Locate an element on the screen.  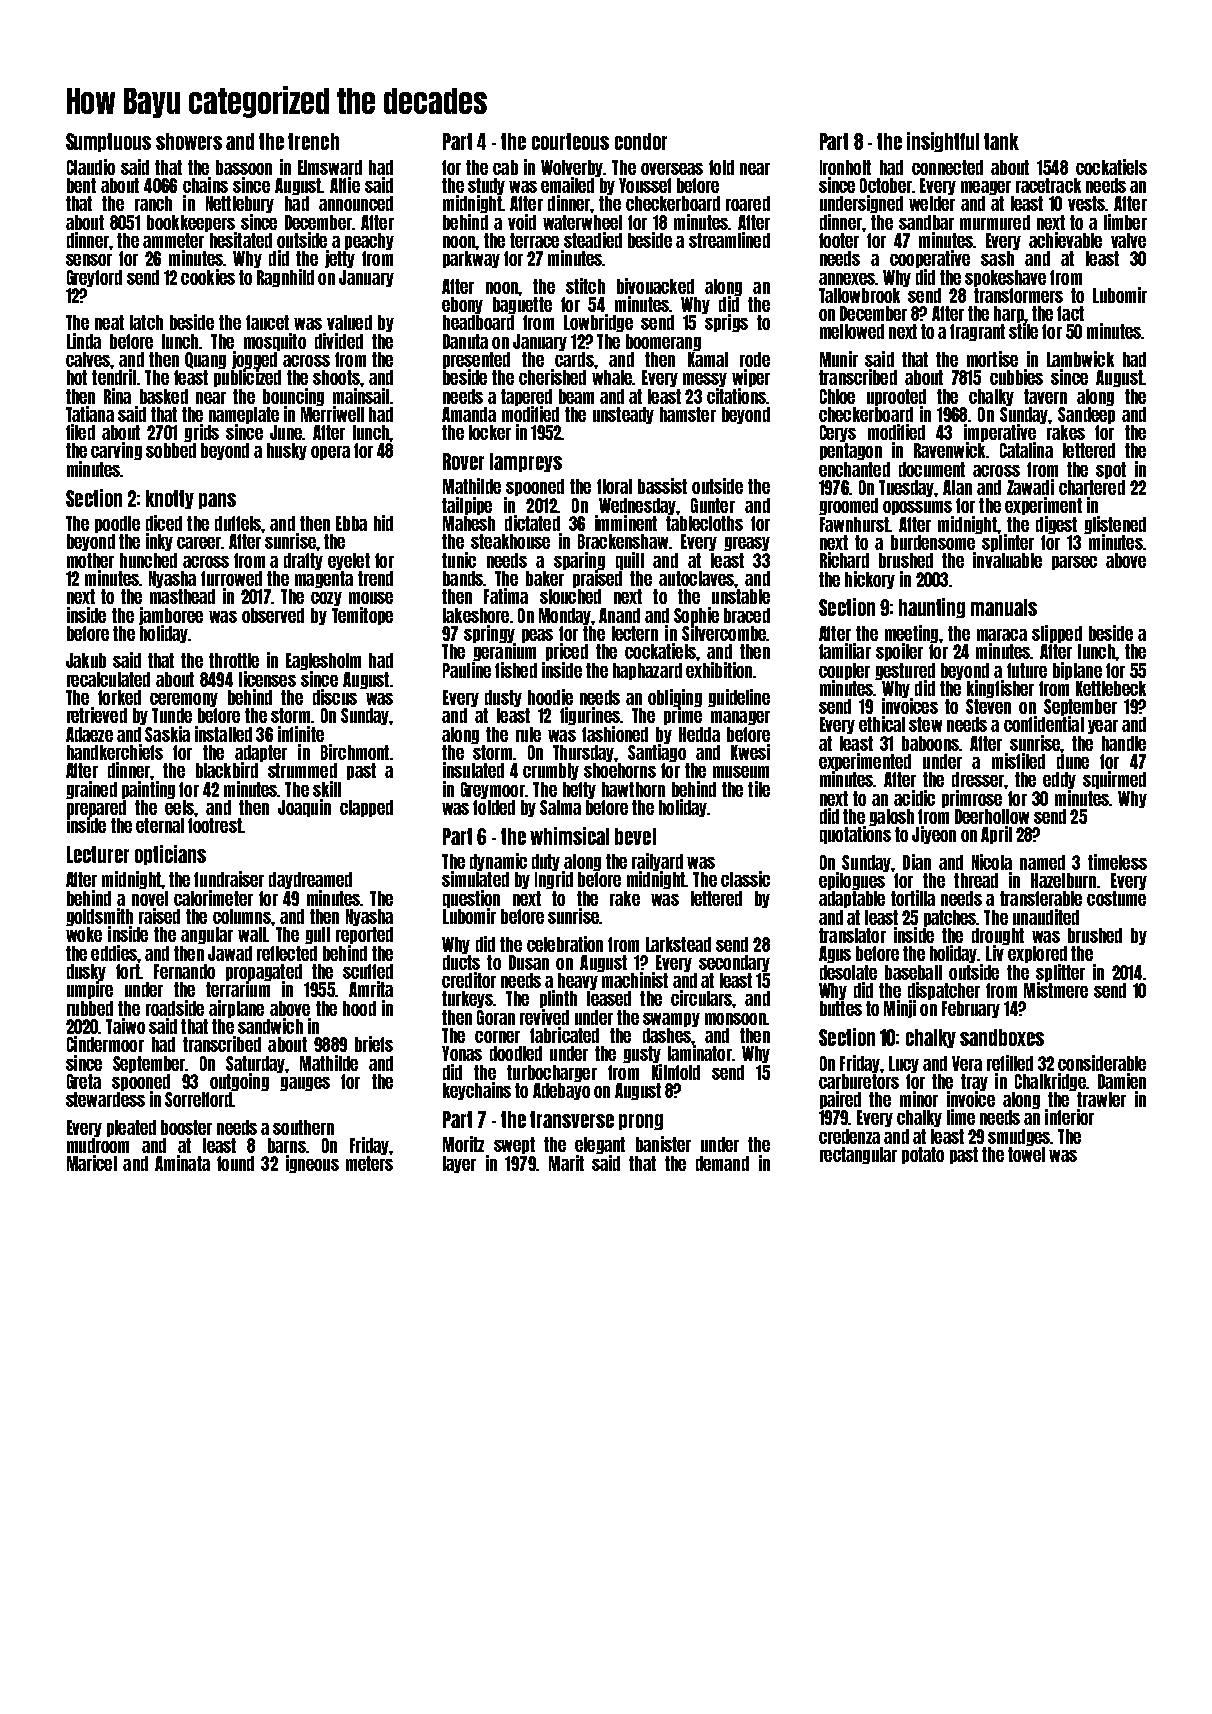
showers is located at coordinates (189, 141).
